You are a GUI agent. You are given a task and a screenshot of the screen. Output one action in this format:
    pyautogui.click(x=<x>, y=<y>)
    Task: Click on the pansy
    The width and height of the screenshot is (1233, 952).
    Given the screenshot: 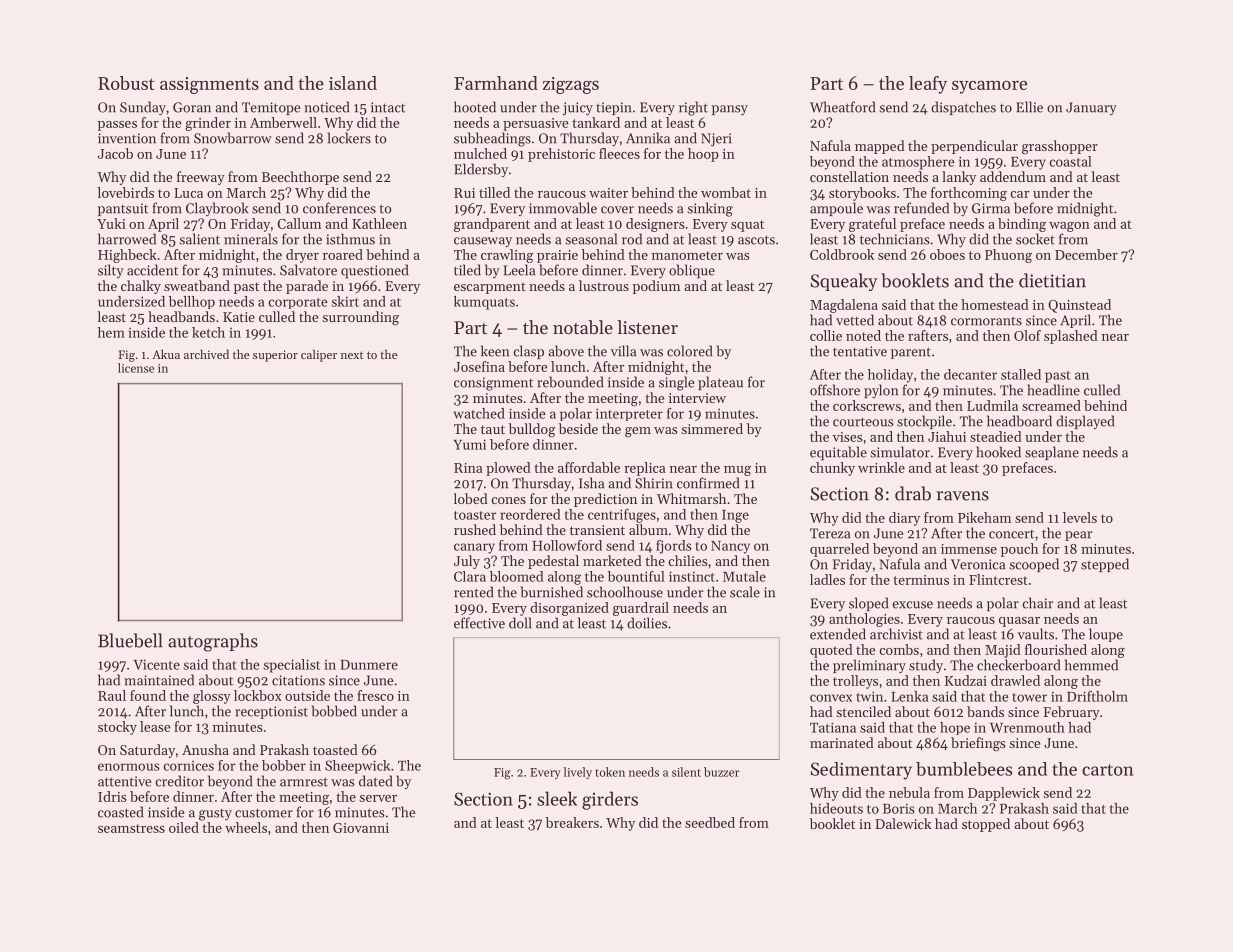 What is the action you would take?
    pyautogui.click(x=730, y=110)
